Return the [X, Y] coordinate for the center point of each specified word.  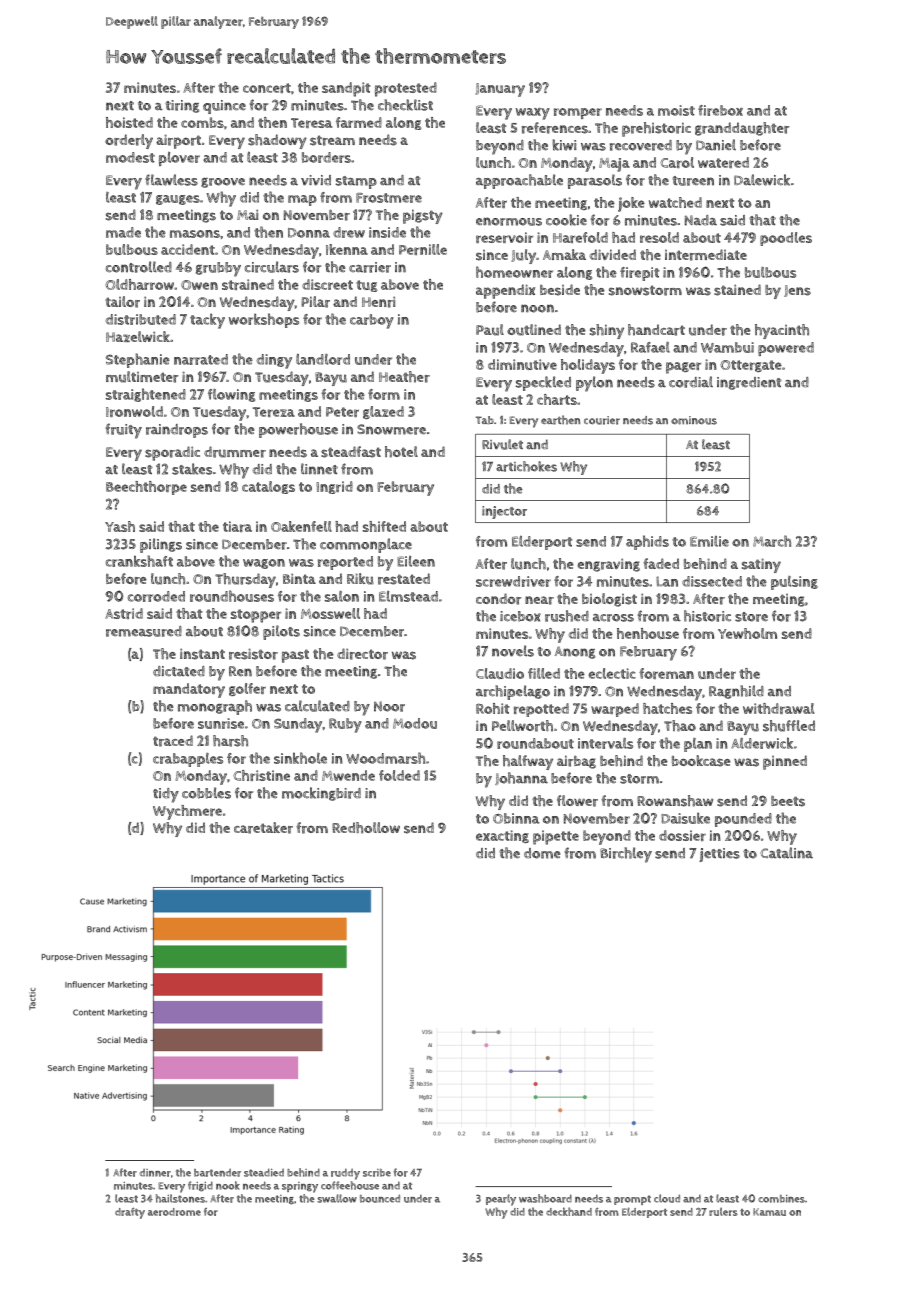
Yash [120, 526]
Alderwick [762, 743]
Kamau [769, 1212]
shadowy [277, 141]
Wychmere [187, 812]
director [362, 654]
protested [406, 89]
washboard [545, 1198]
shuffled [789, 726]
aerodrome [174, 1212]
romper [578, 113]
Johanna [521, 778]
